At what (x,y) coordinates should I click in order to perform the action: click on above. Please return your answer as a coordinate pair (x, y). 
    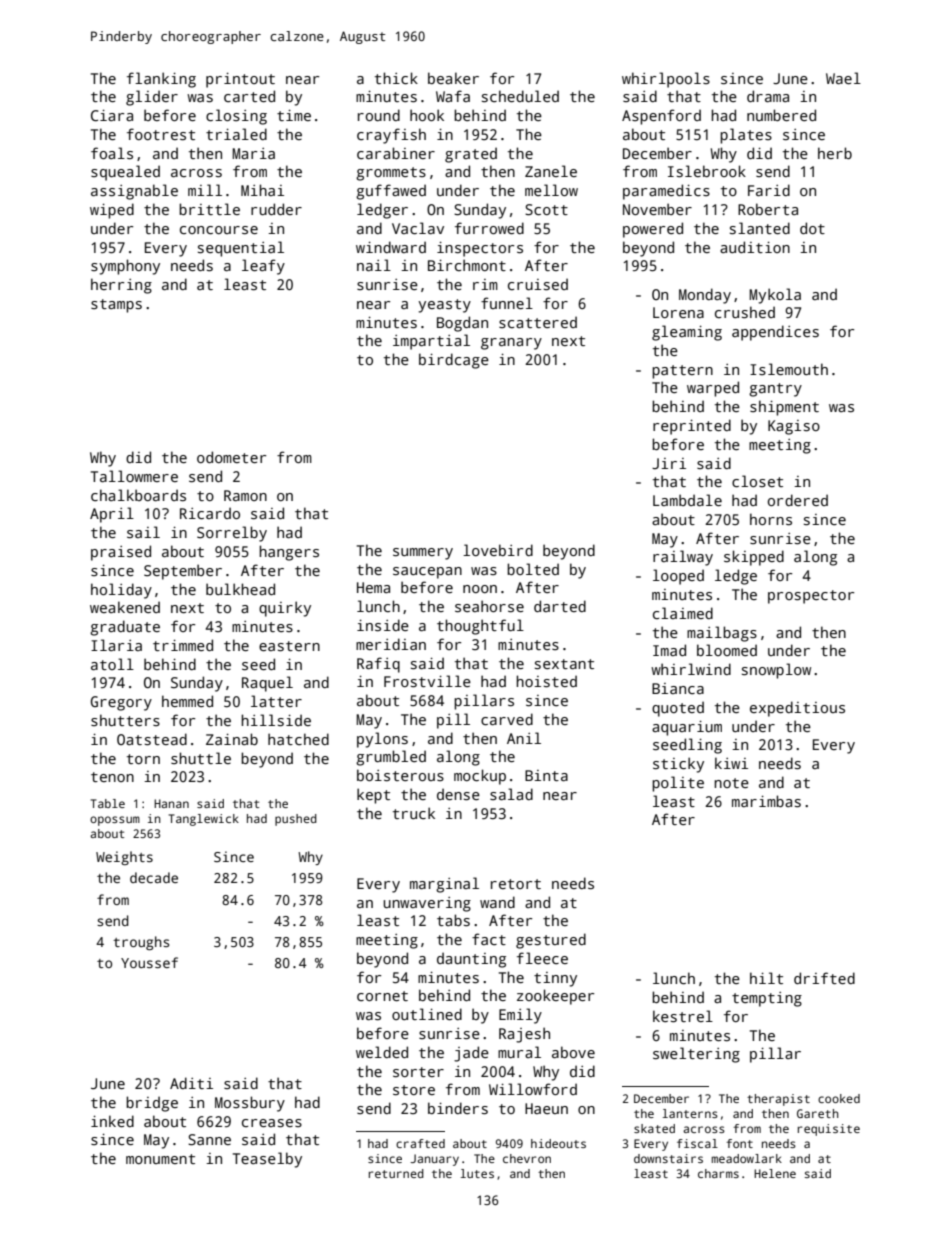
    Looking at the image, I should click on (573, 1052).
